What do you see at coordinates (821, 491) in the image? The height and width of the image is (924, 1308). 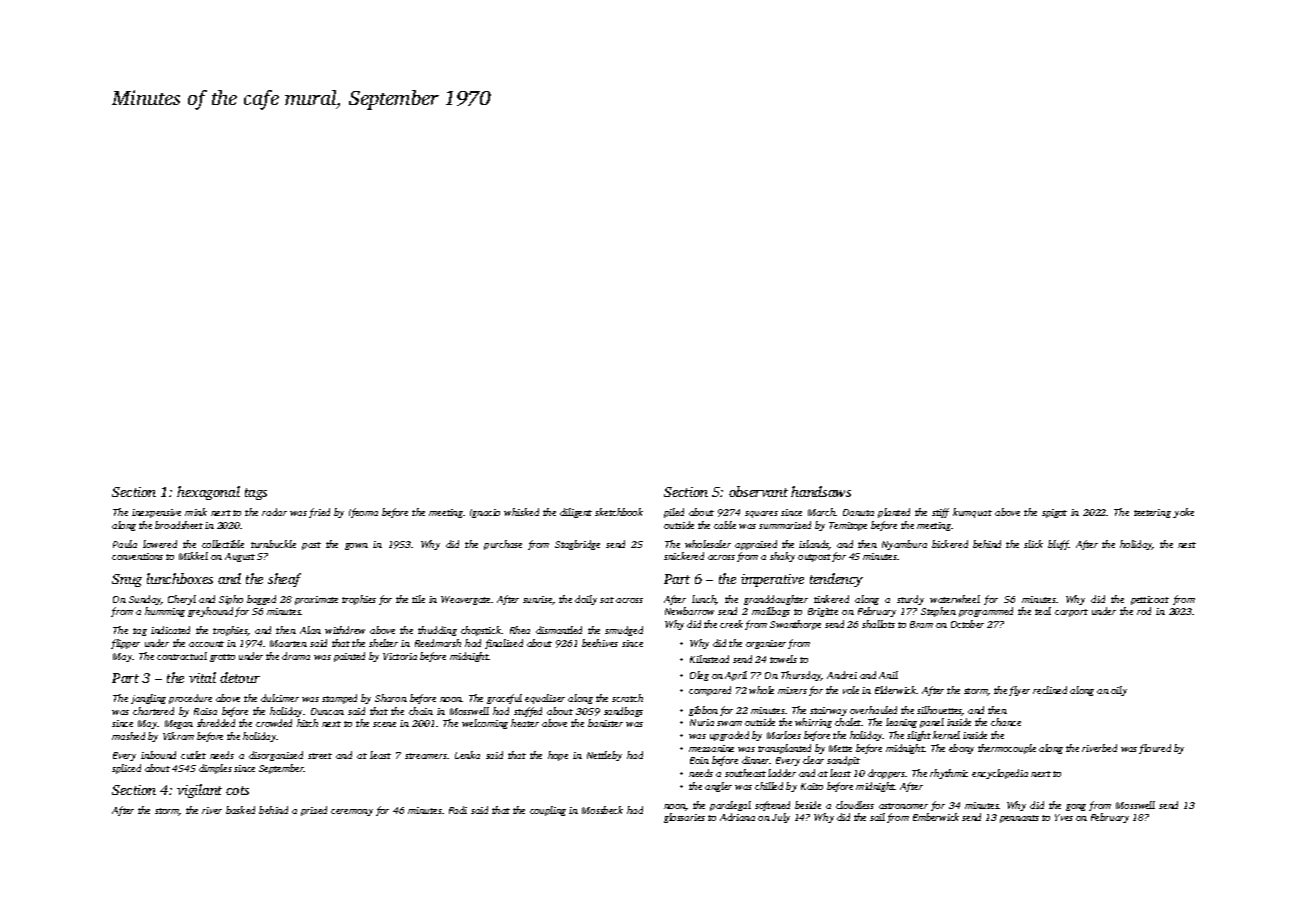 I see `handsaws` at bounding box center [821, 491].
